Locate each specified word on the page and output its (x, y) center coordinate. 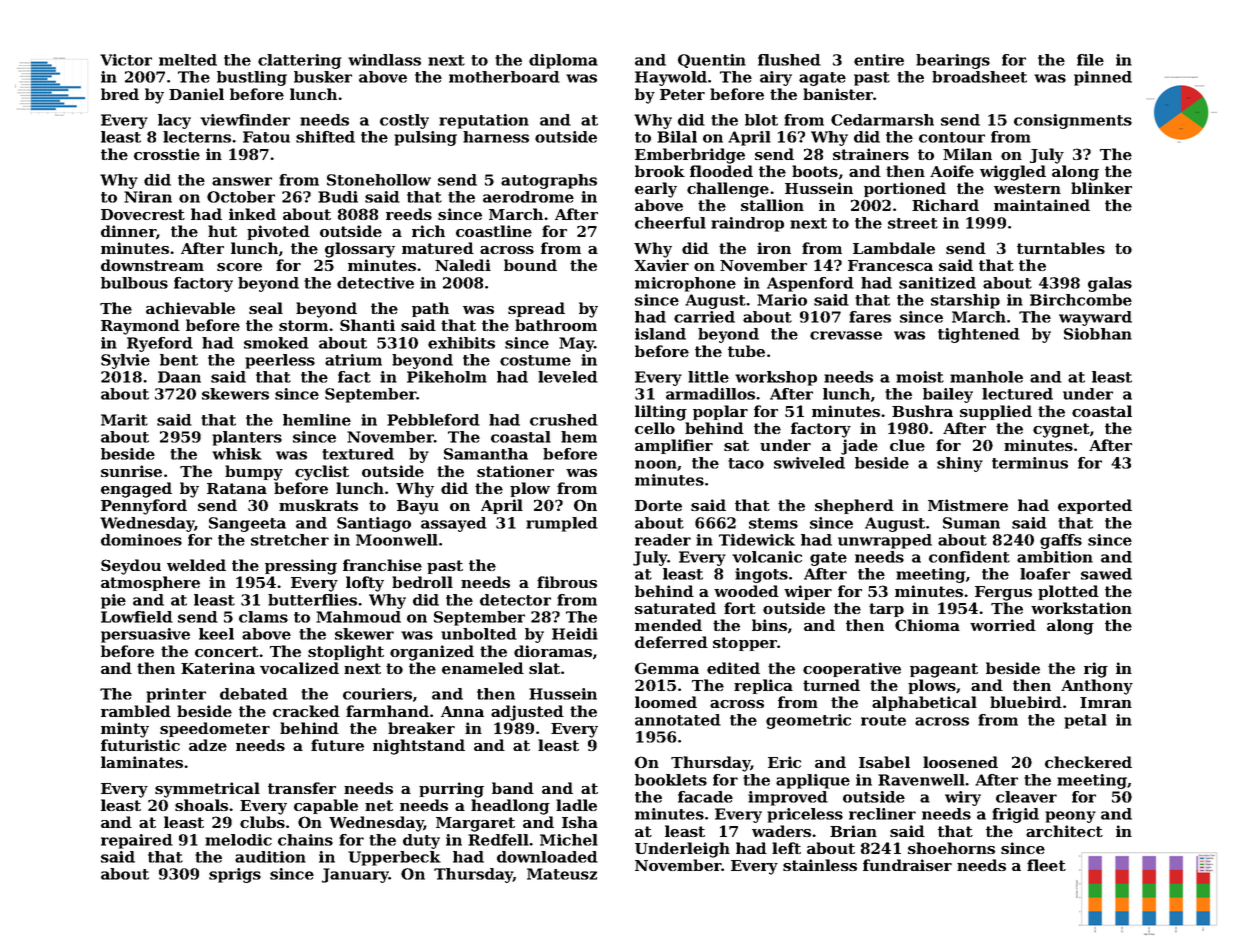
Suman (971, 523)
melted (188, 60)
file (1090, 60)
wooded (746, 591)
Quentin (712, 61)
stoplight (346, 653)
